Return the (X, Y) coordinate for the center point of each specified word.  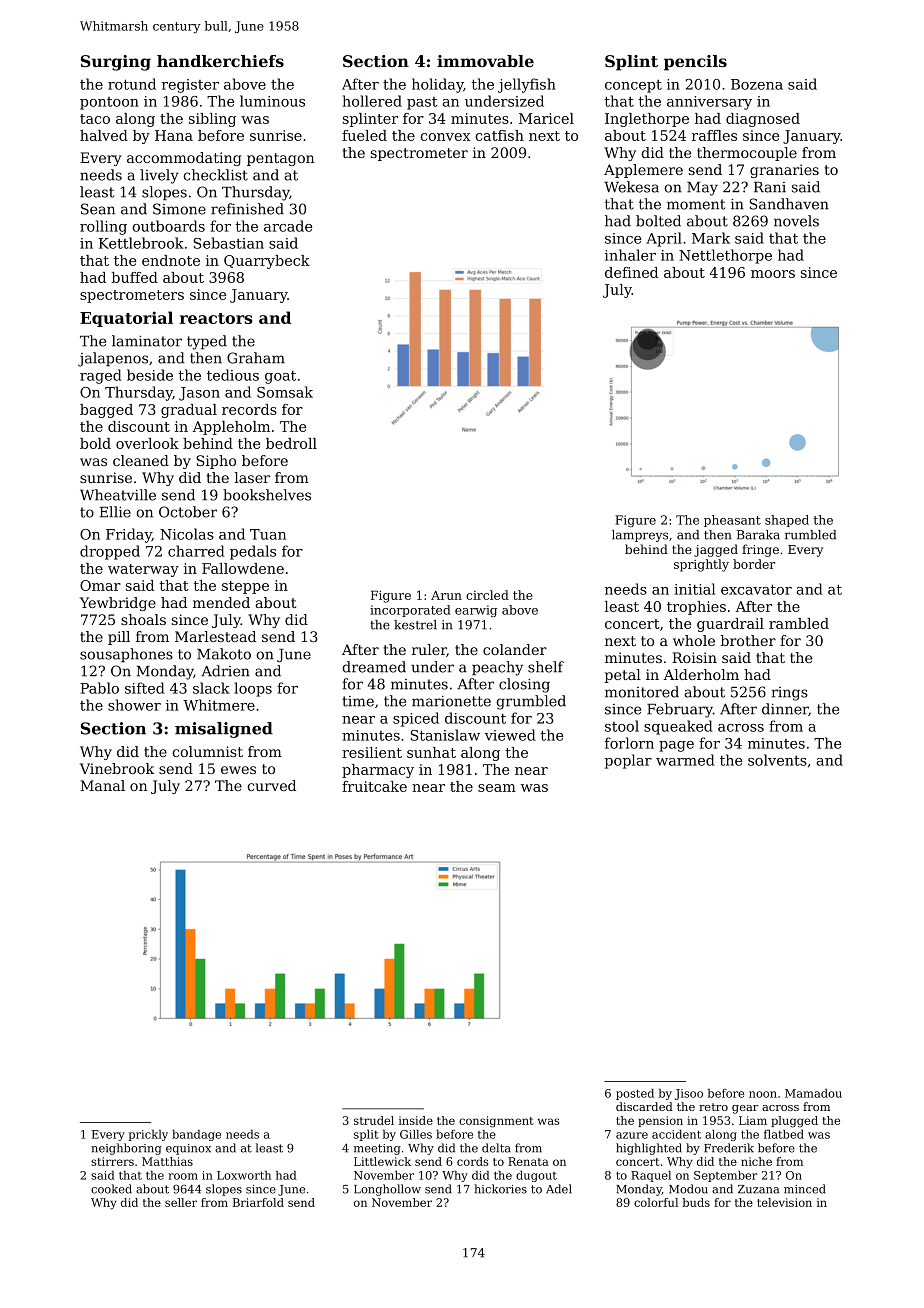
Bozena (757, 84)
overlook (147, 443)
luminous (272, 101)
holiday (437, 85)
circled (487, 595)
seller (181, 1202)
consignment (496, 1122)
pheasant (732, 521)
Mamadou (813, 1093)
